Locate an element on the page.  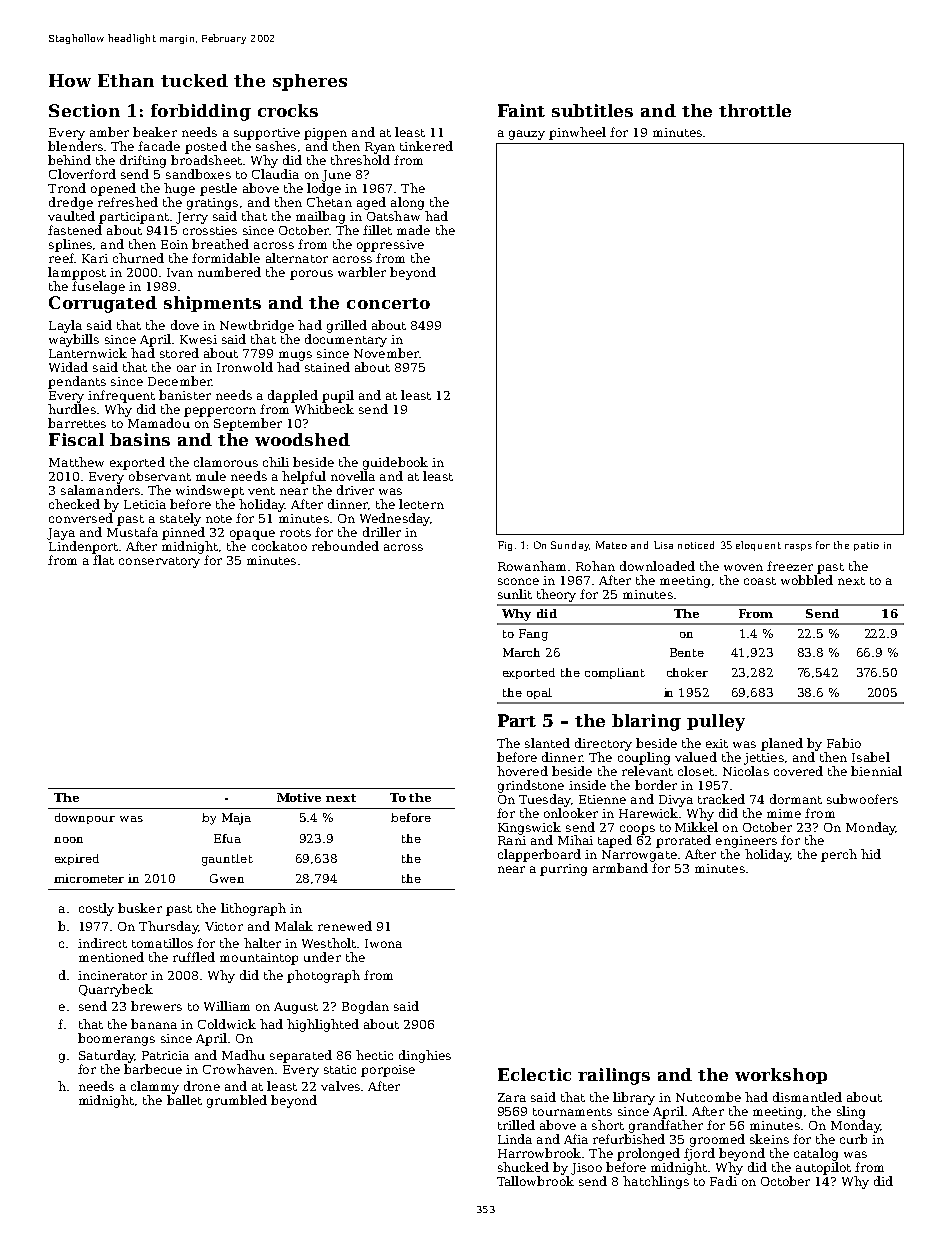
patio is located at coordinates (866, 546).
